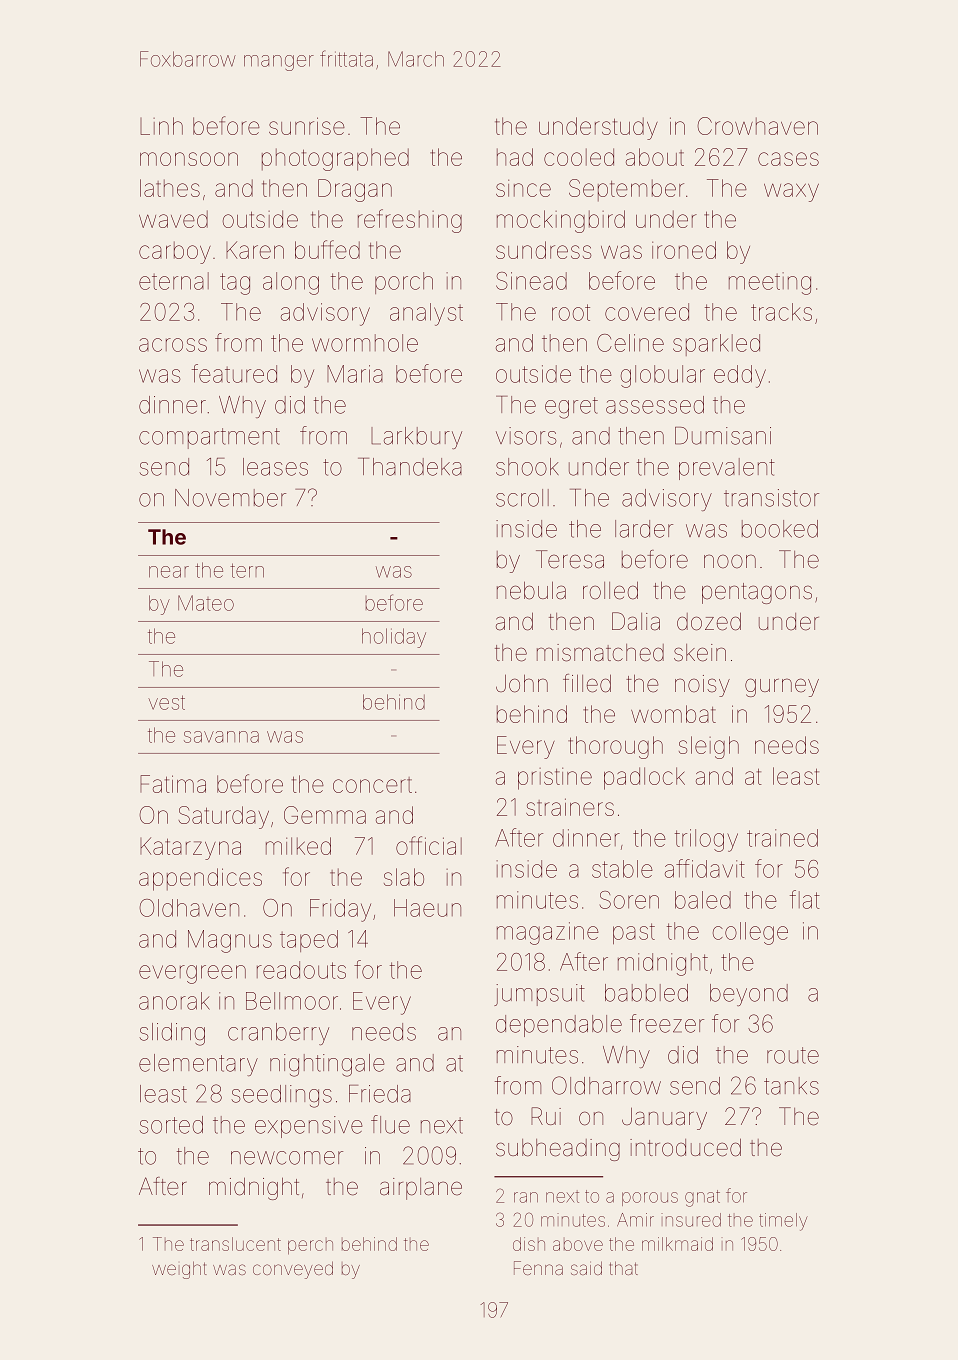  What do you see at coordinates (189, 159) in the screenshot?
I see `monsoon` at bounding box center [189, 159].
